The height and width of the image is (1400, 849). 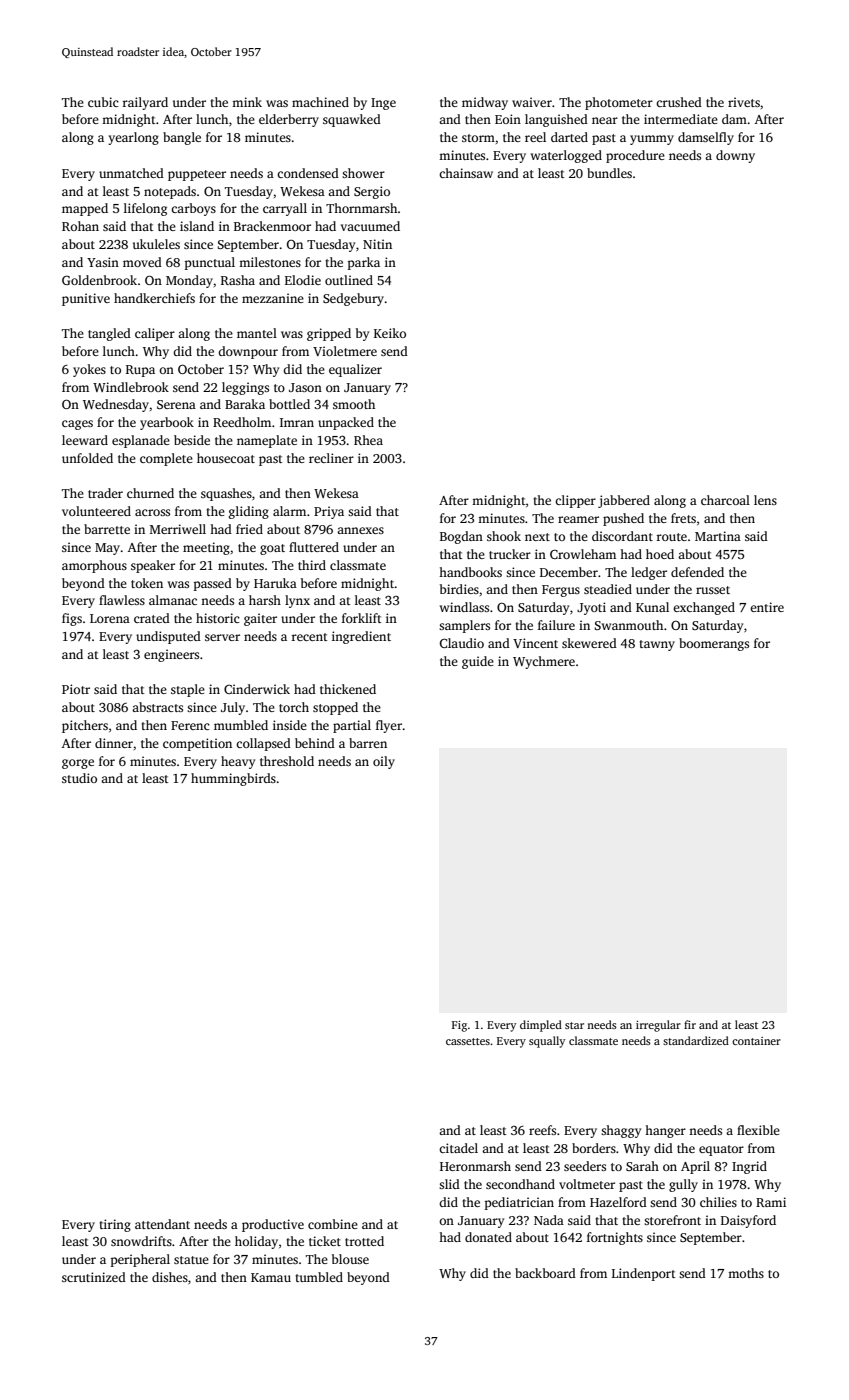 I want to click on railyard, so click(x=145, y=103).
